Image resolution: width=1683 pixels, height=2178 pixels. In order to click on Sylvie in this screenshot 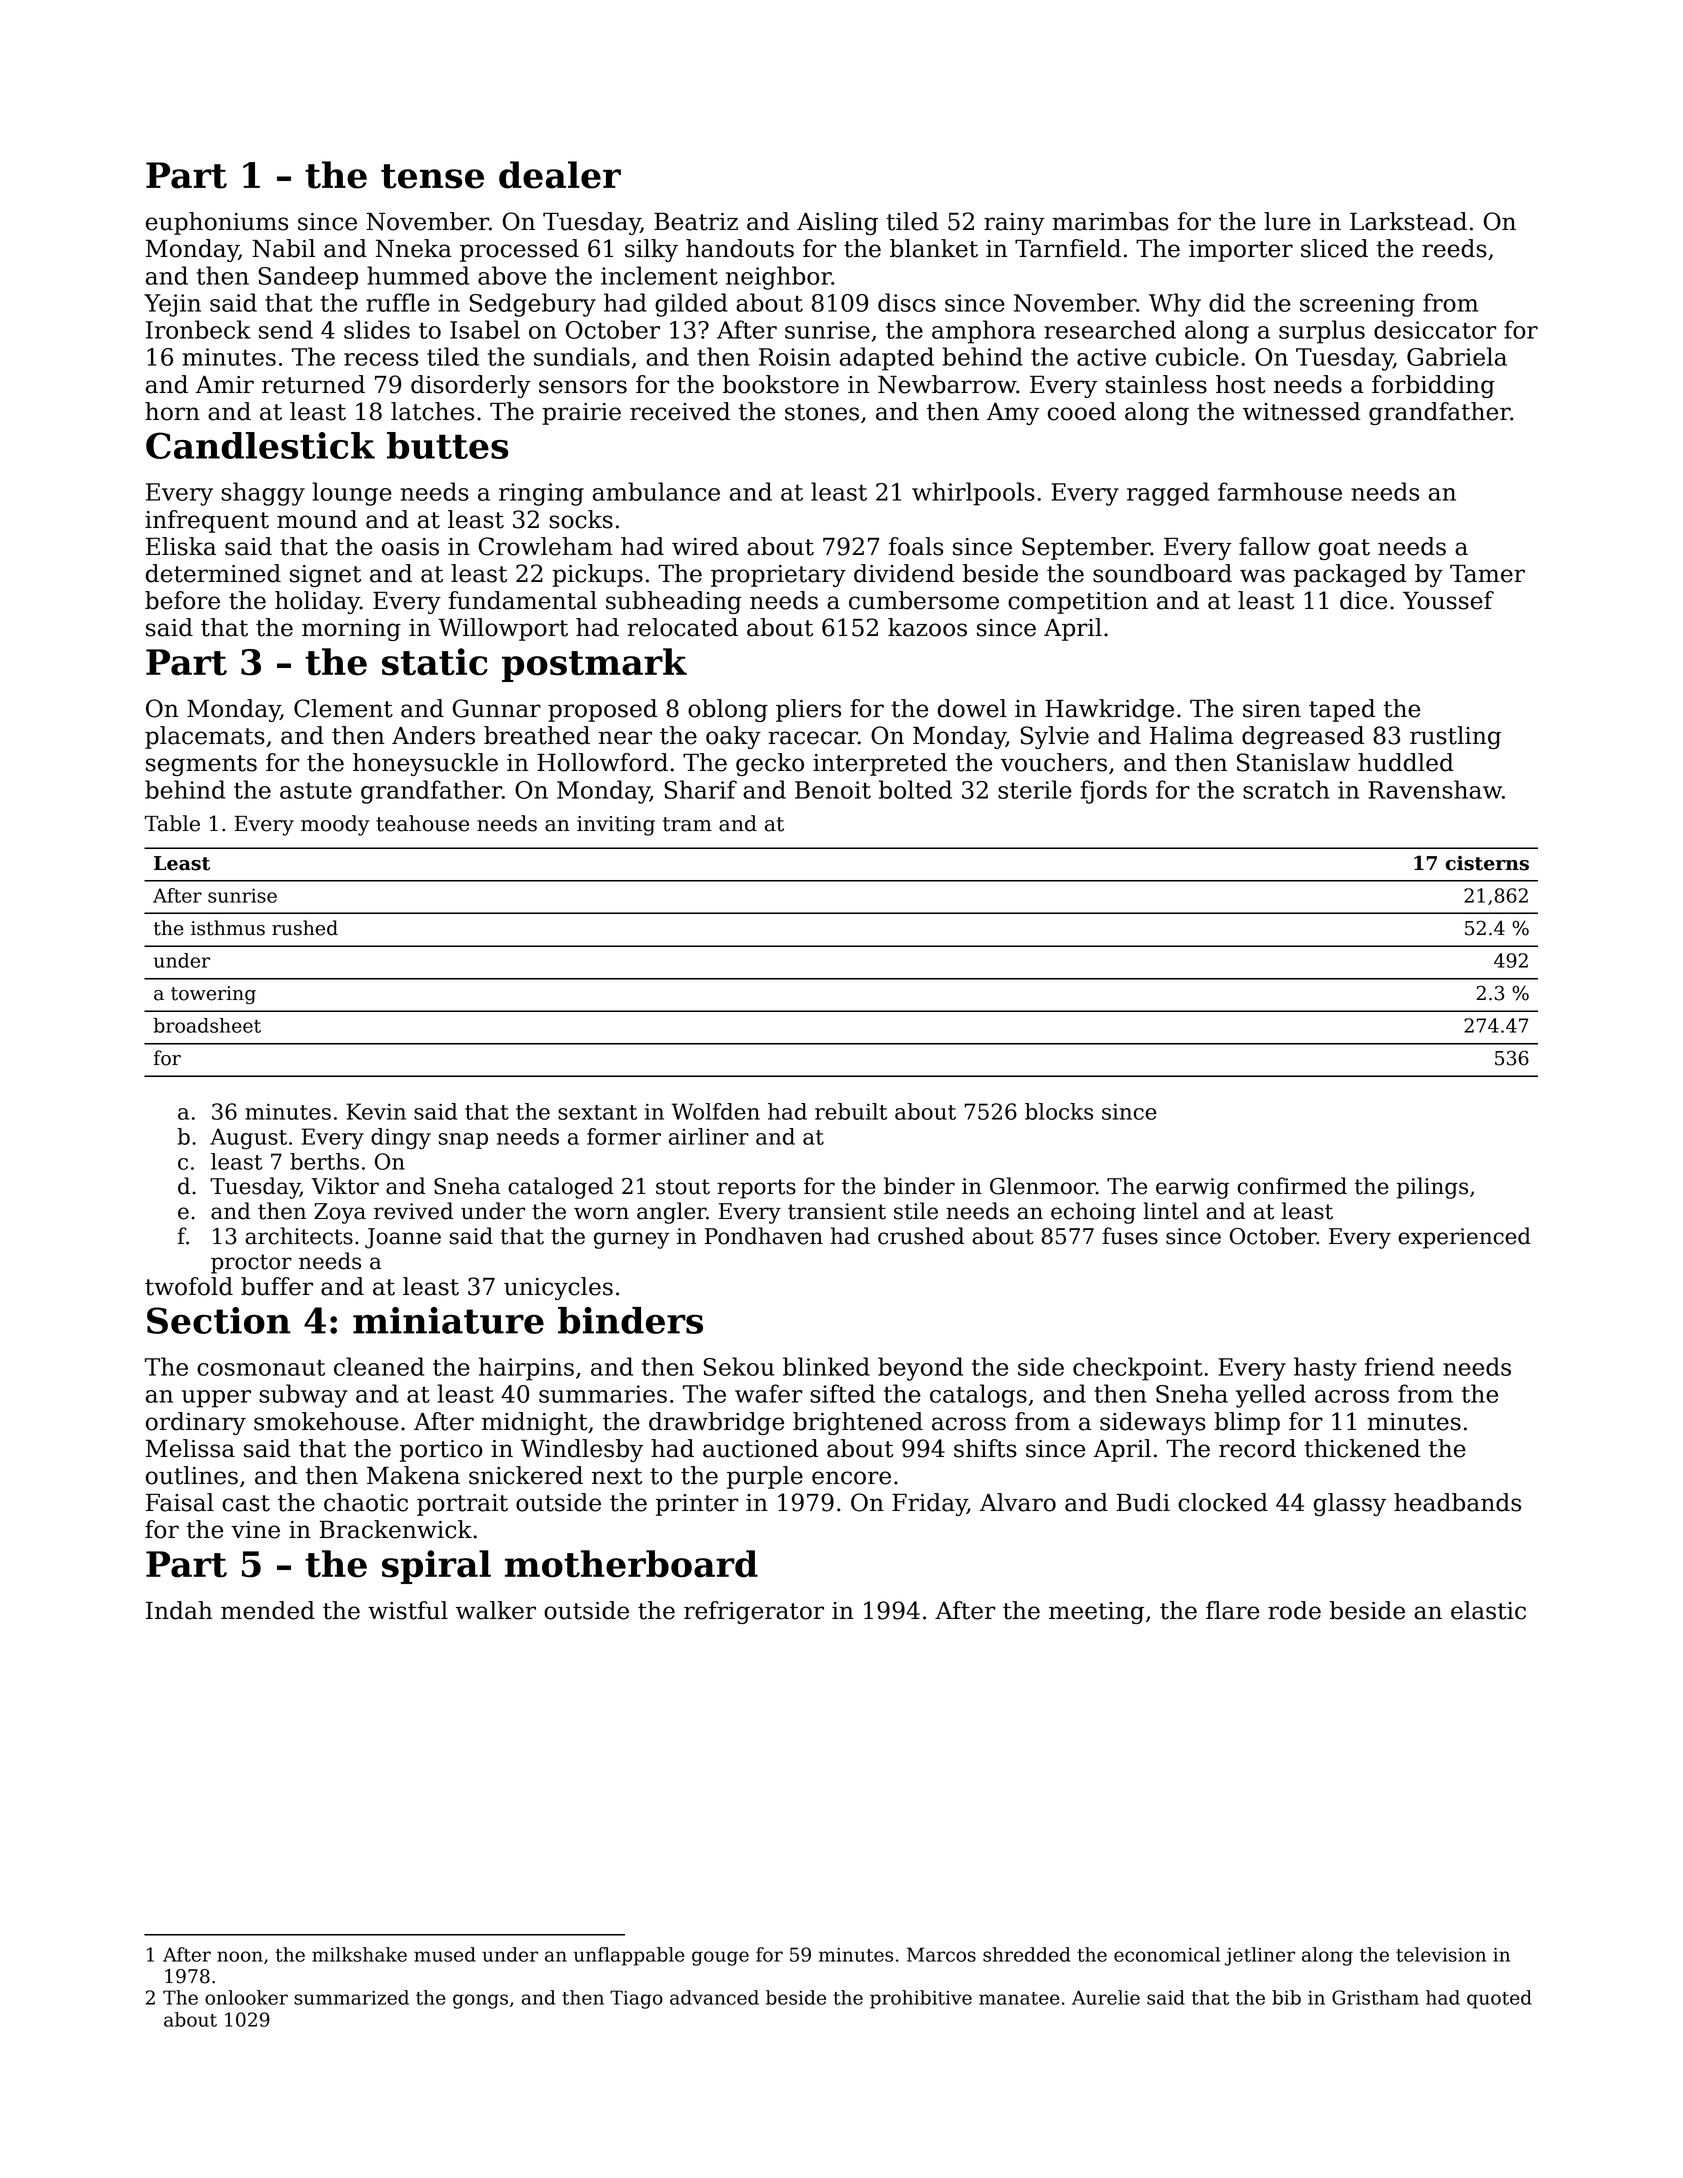, I will do `click(1055, 737)`.
